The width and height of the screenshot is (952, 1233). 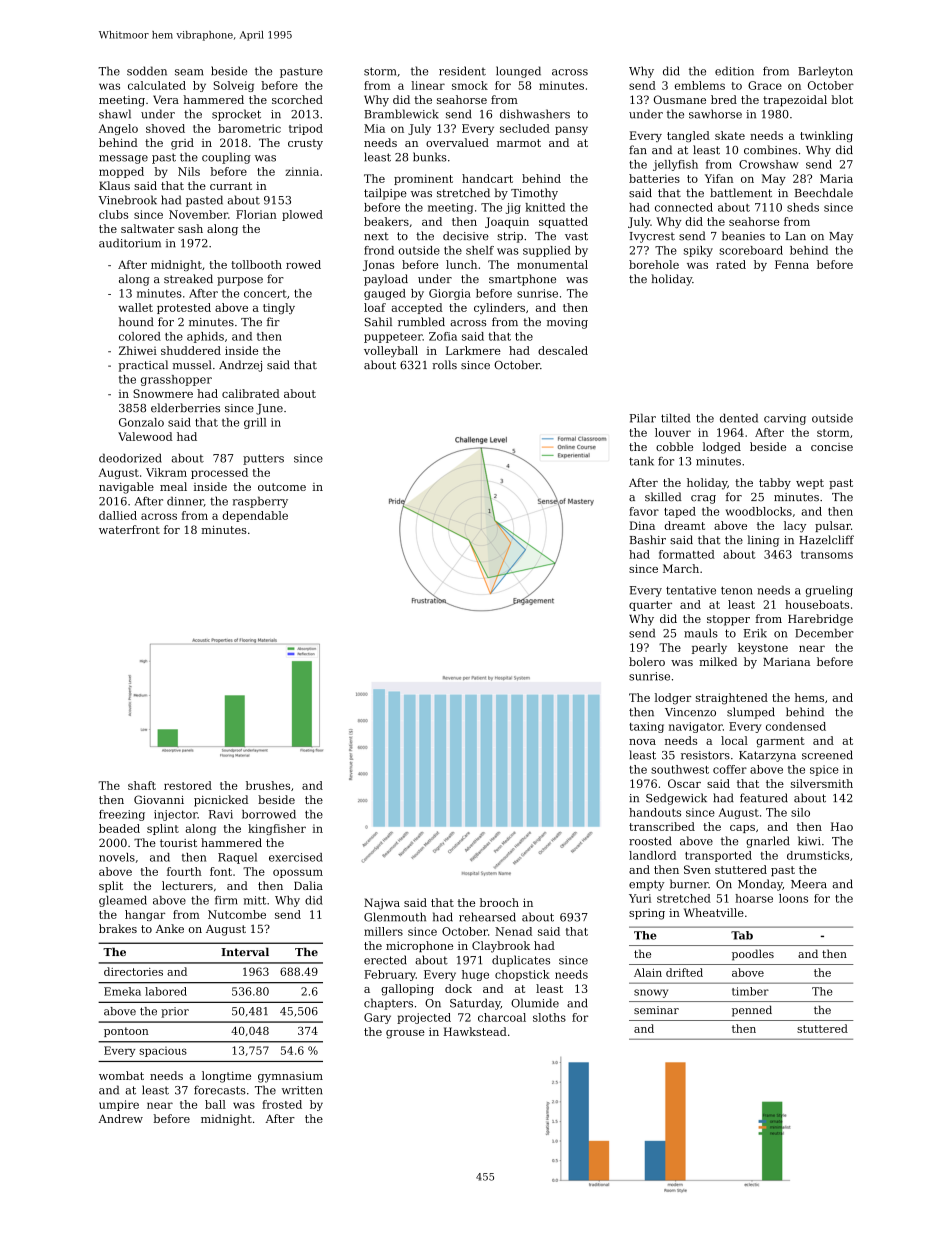 What do you see at coordinates (462, 71) in the screenshot?
I see `resident` at bounding box center [462, 71].
